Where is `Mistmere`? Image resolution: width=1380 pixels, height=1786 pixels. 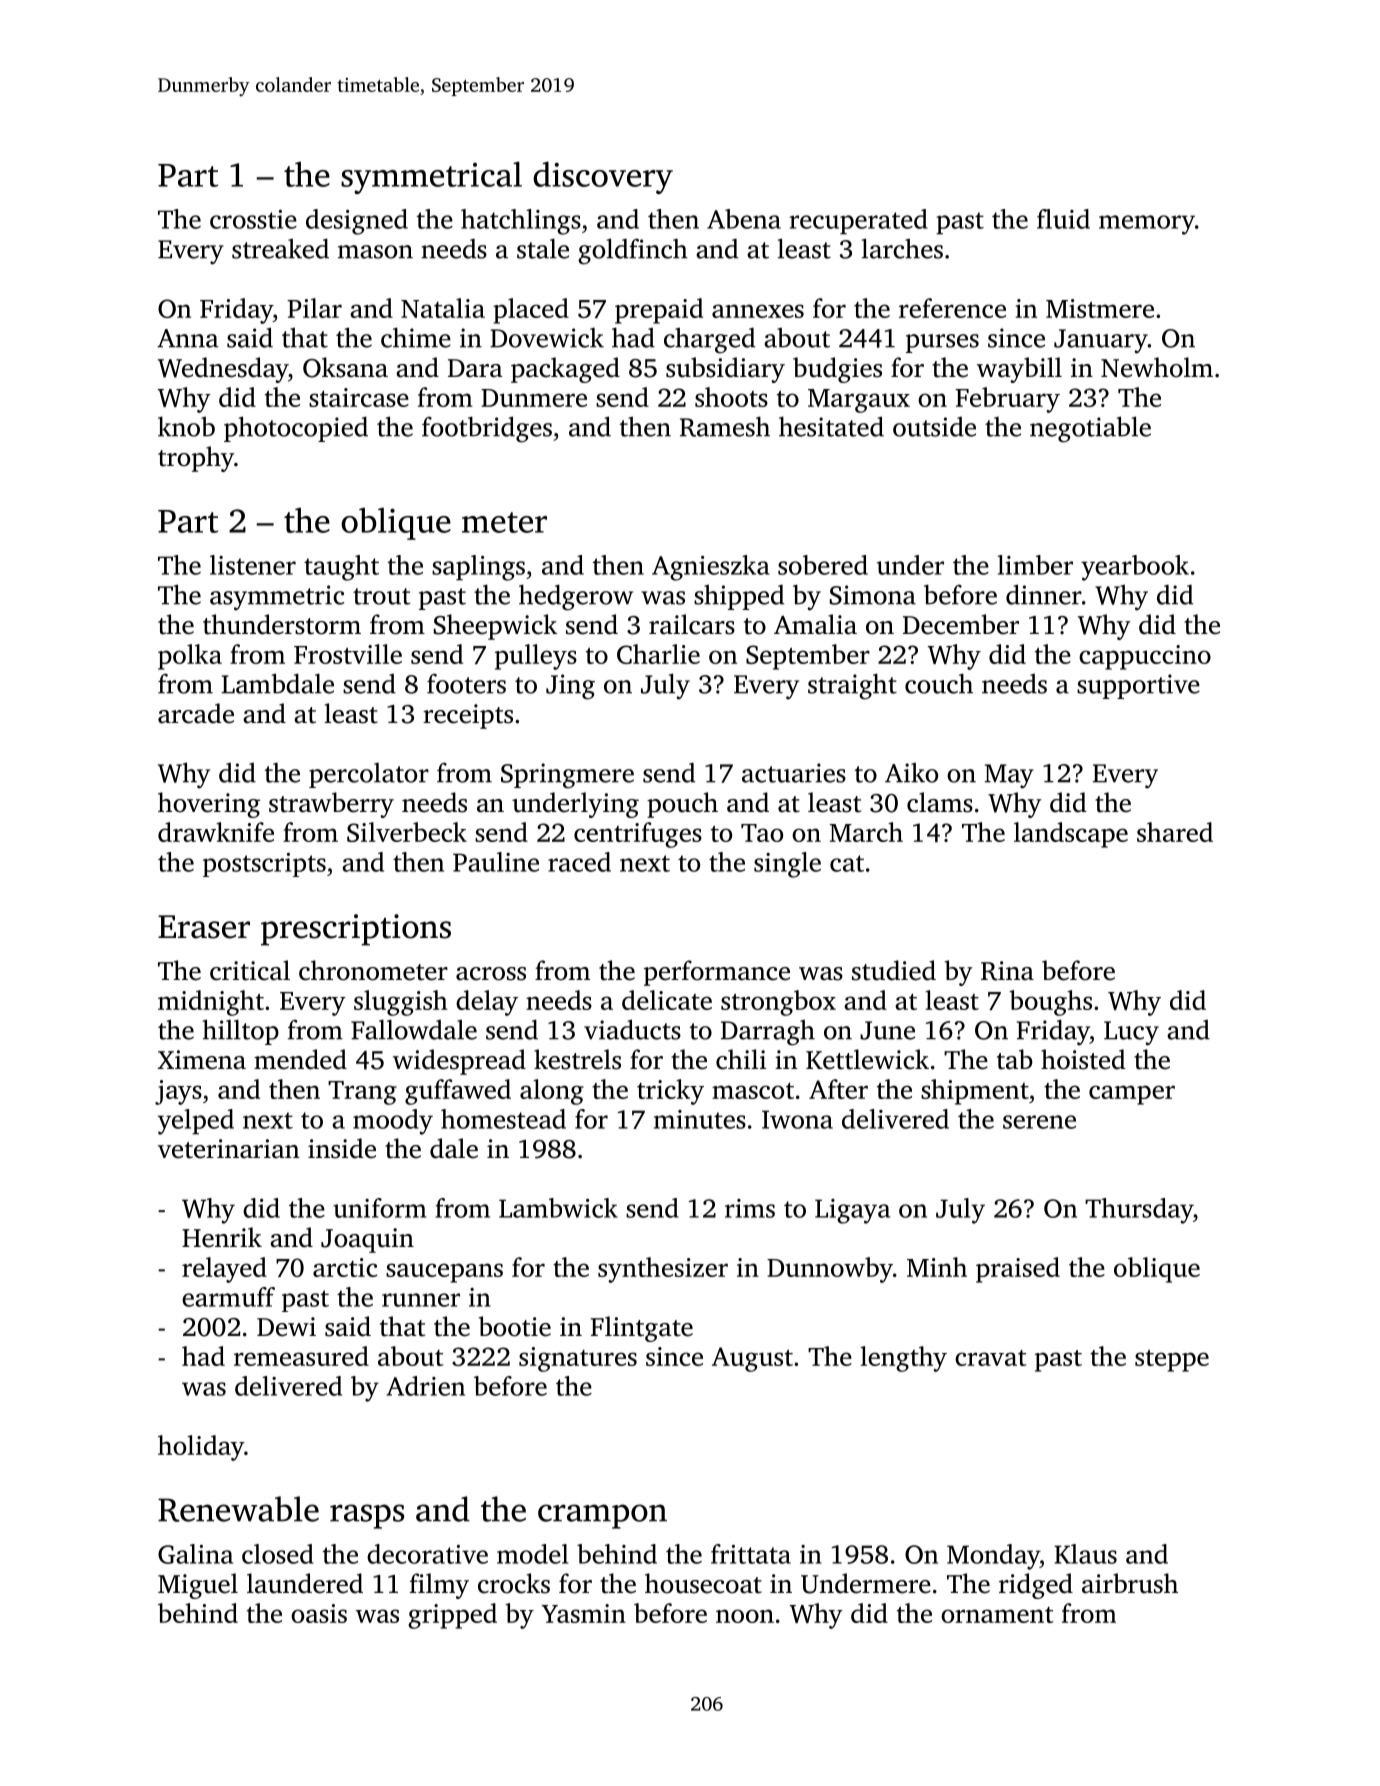 Mistmere is located at coordinates (1100, 308).
